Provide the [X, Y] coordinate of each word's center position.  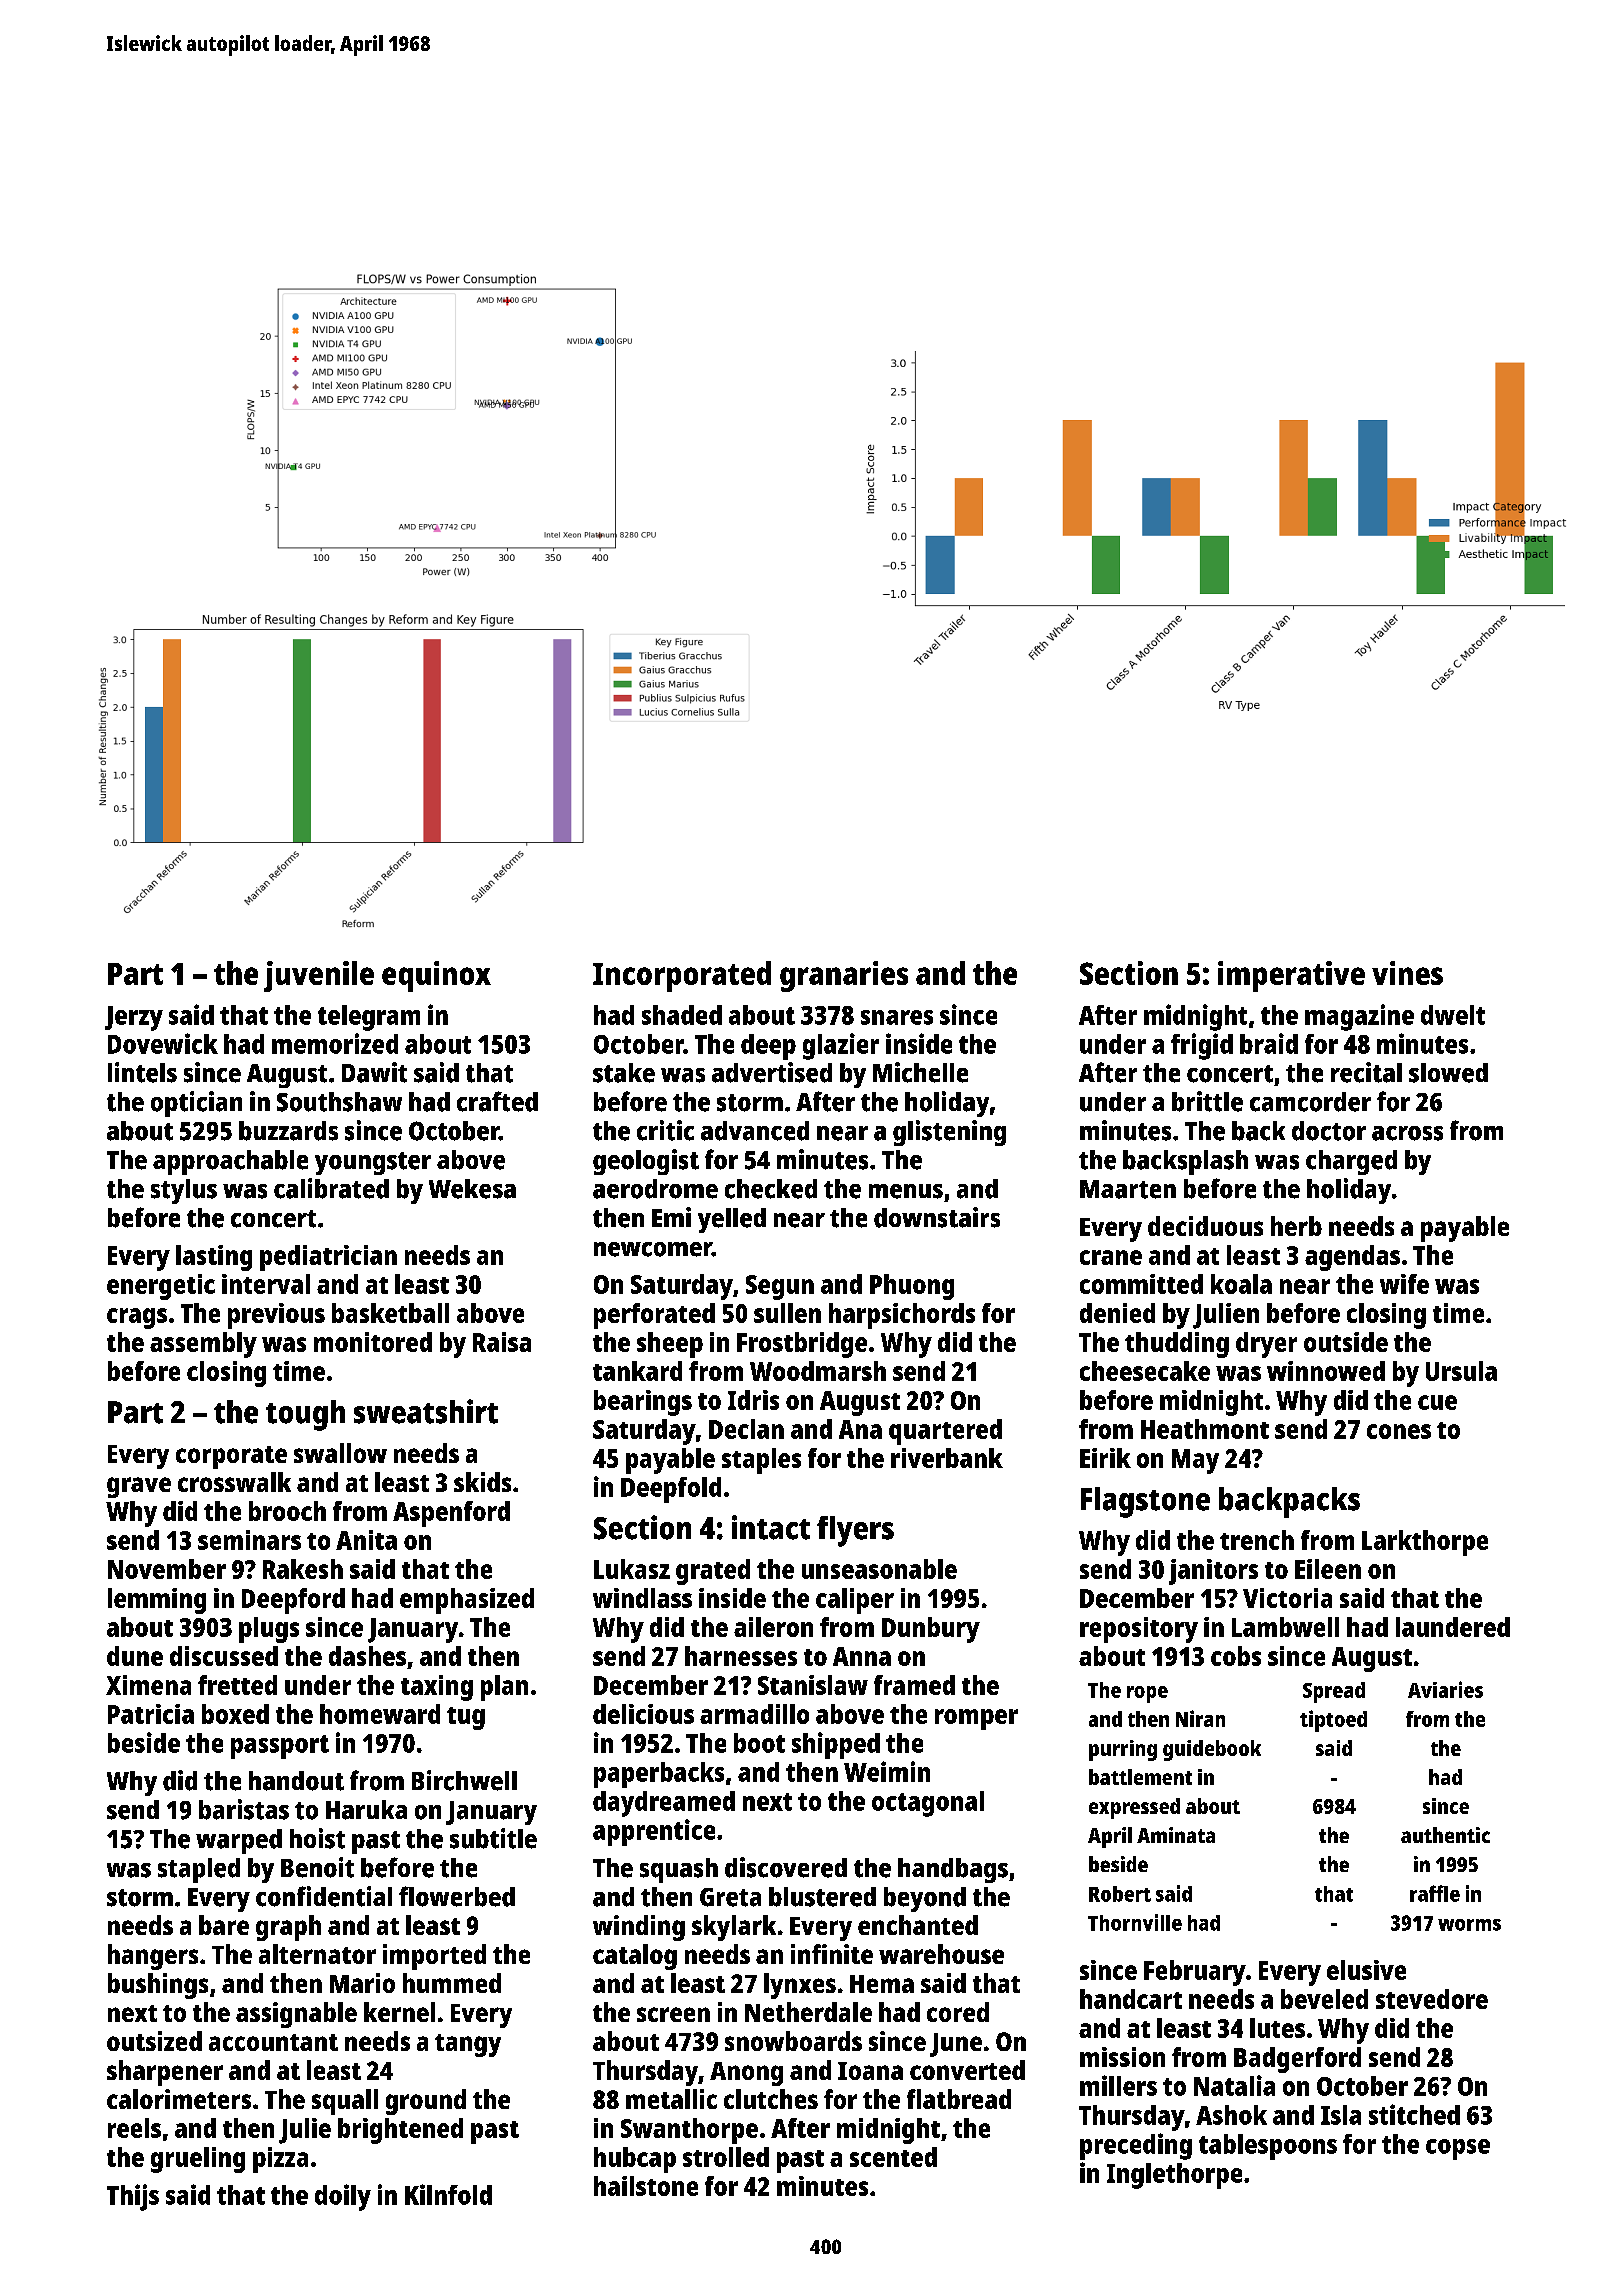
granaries [844, 976]
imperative [1291, 976]
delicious [643, 1714]
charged [1351, 1162]
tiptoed [1333, 1721]
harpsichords [902, 1316]
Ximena [148, 1685]
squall [345, 2102]
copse [1458, 2149]
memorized [335, 1043]
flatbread [959, 2099]
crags [137, 1318]
